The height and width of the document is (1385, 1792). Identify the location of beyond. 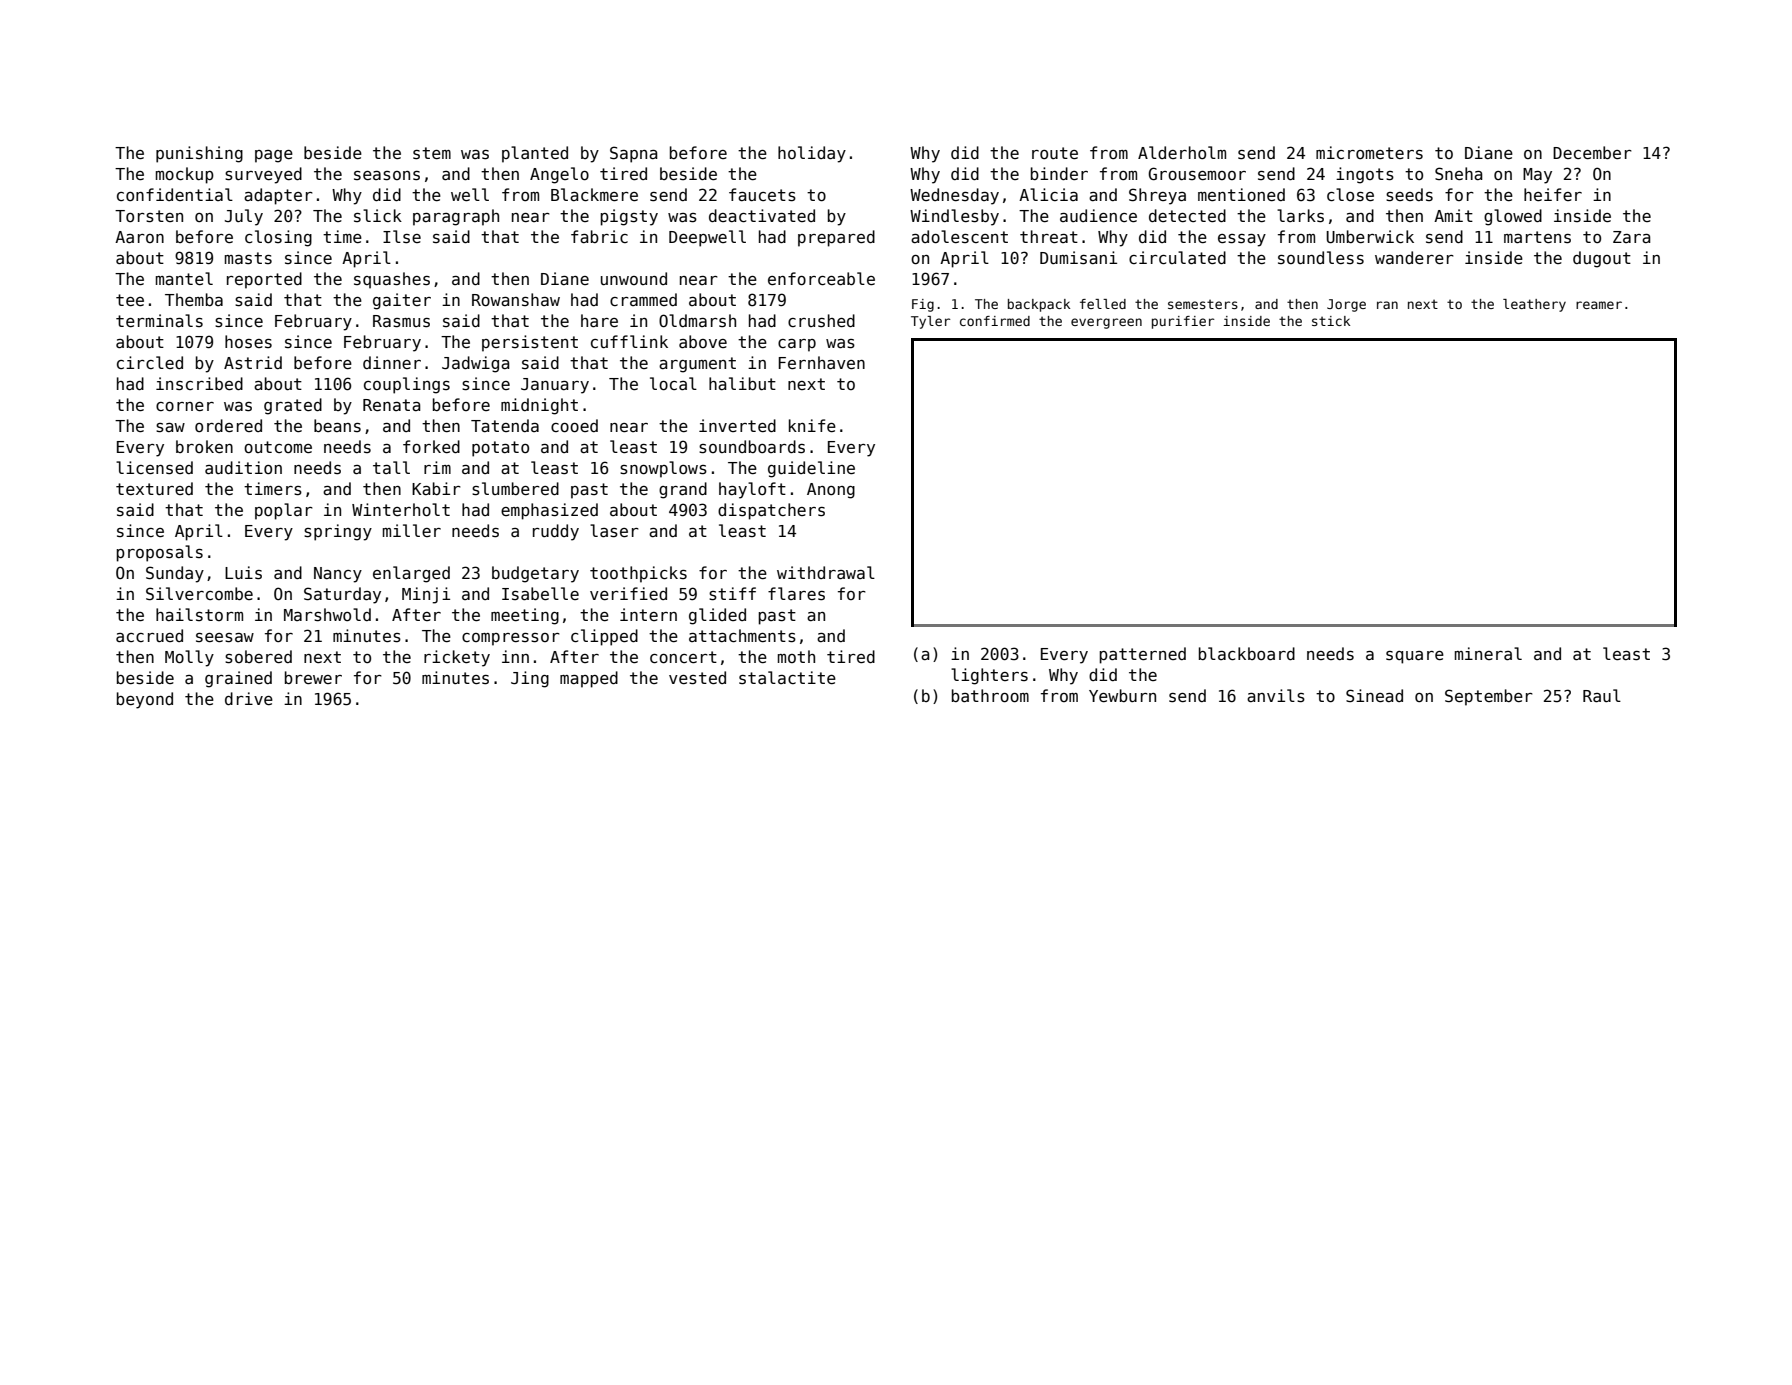
(145, 700).
